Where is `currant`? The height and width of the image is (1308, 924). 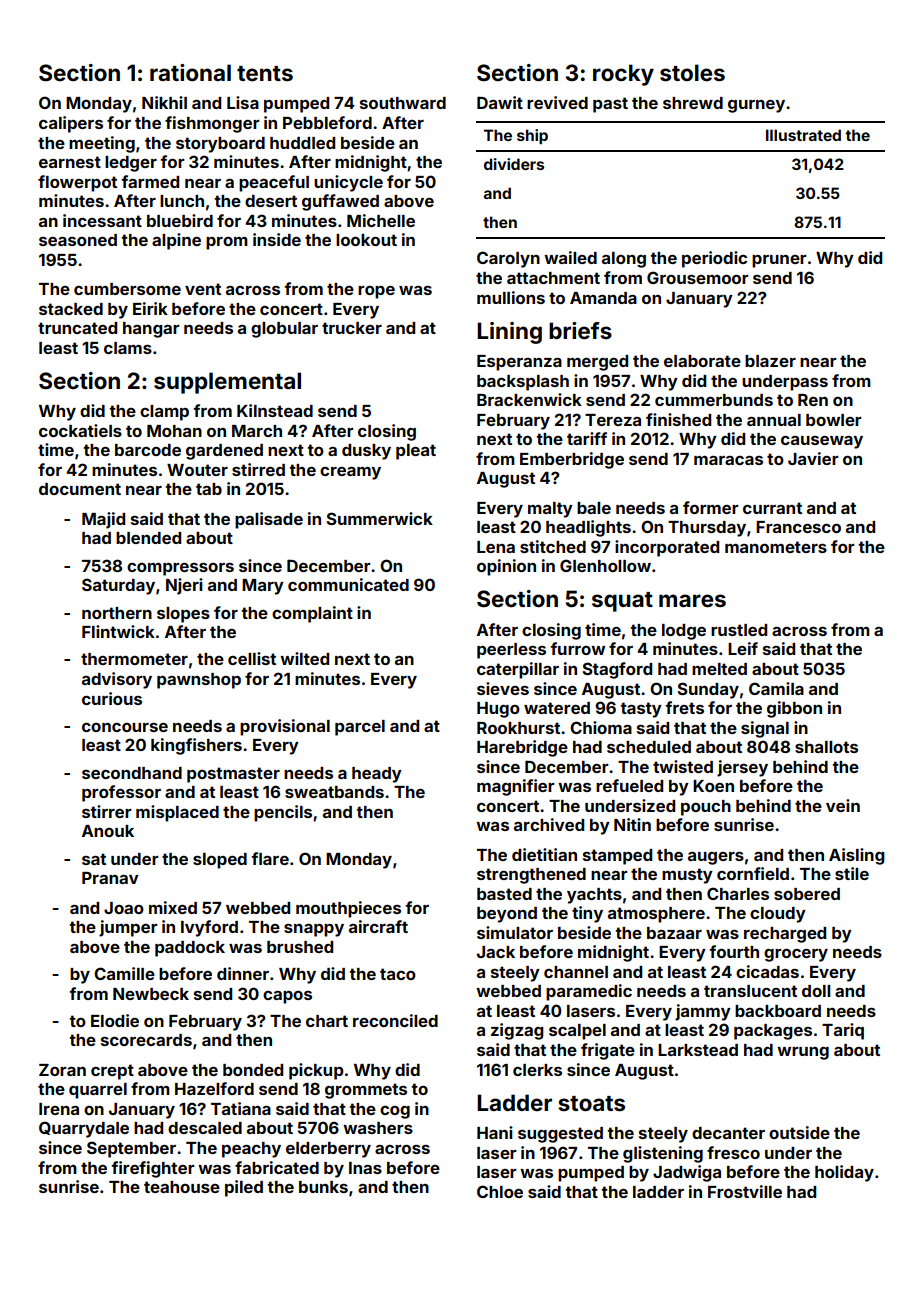
currant is located at coordinates (772, 508).
